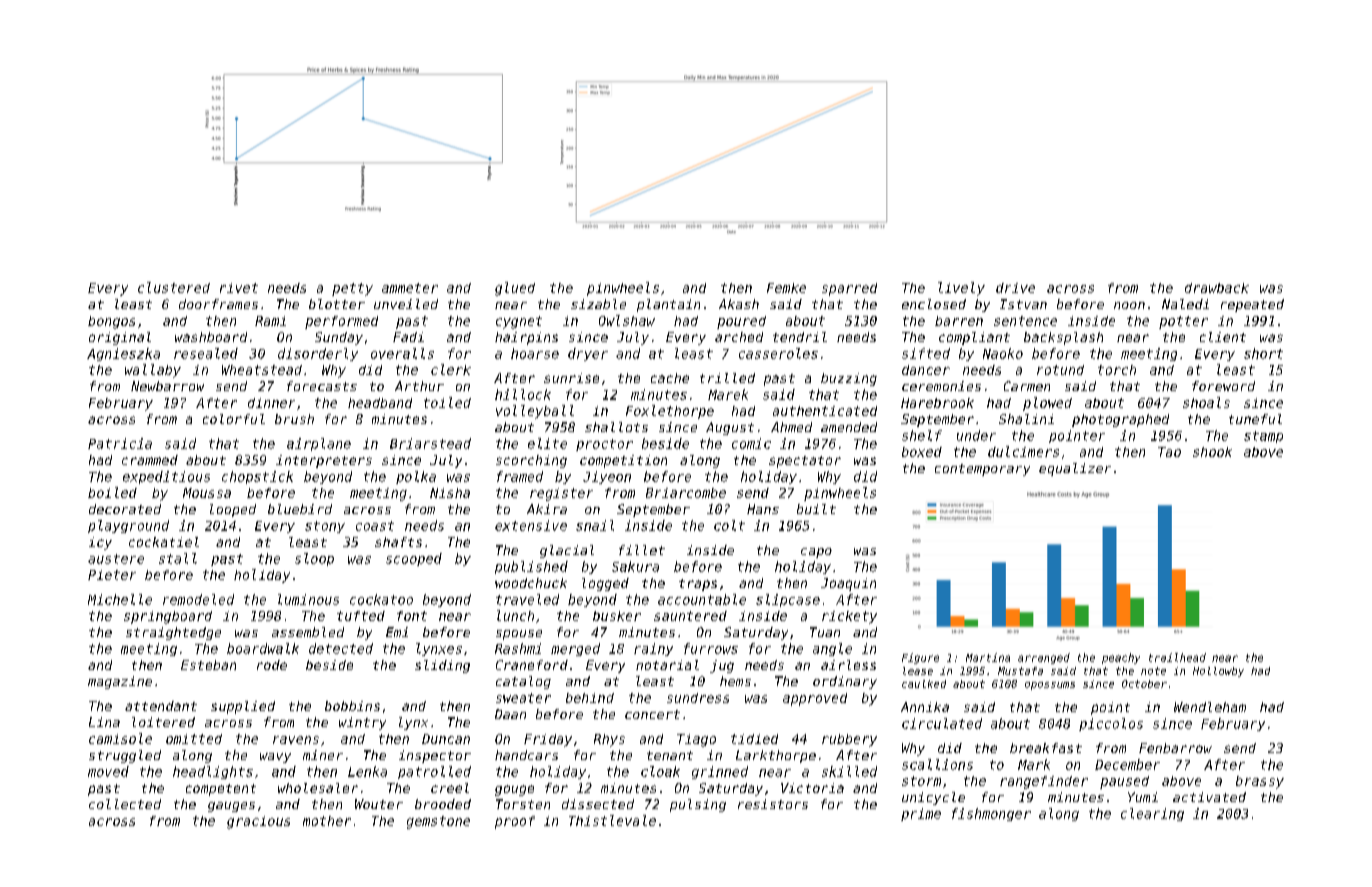 The image size is (1372, 887). What do you see at coordinates (168, 617) in the document?
I see `springboard` at bounding box center [168, 617].
